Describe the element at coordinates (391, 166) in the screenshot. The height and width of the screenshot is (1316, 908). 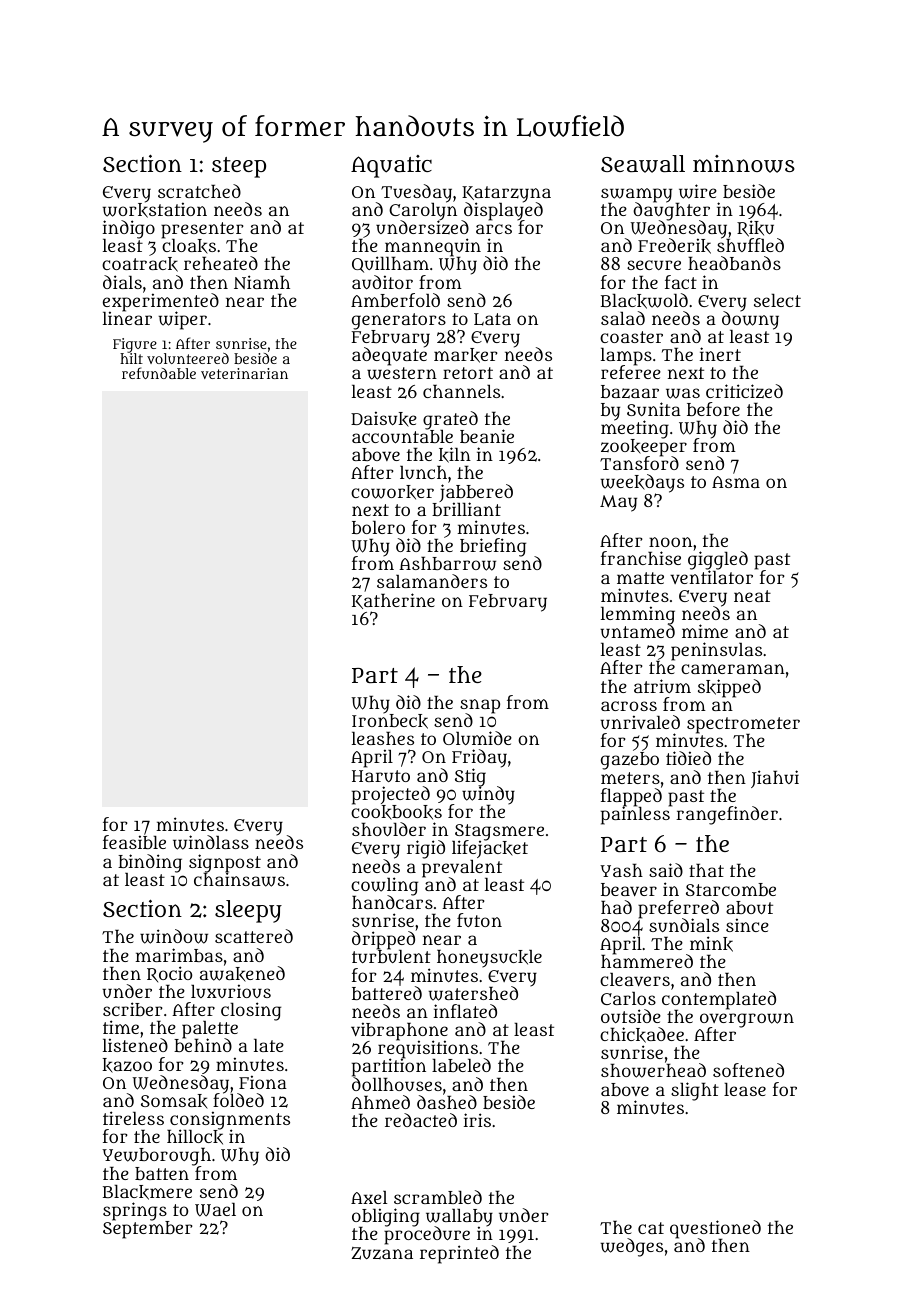
I see `Aquatic` at that location.
